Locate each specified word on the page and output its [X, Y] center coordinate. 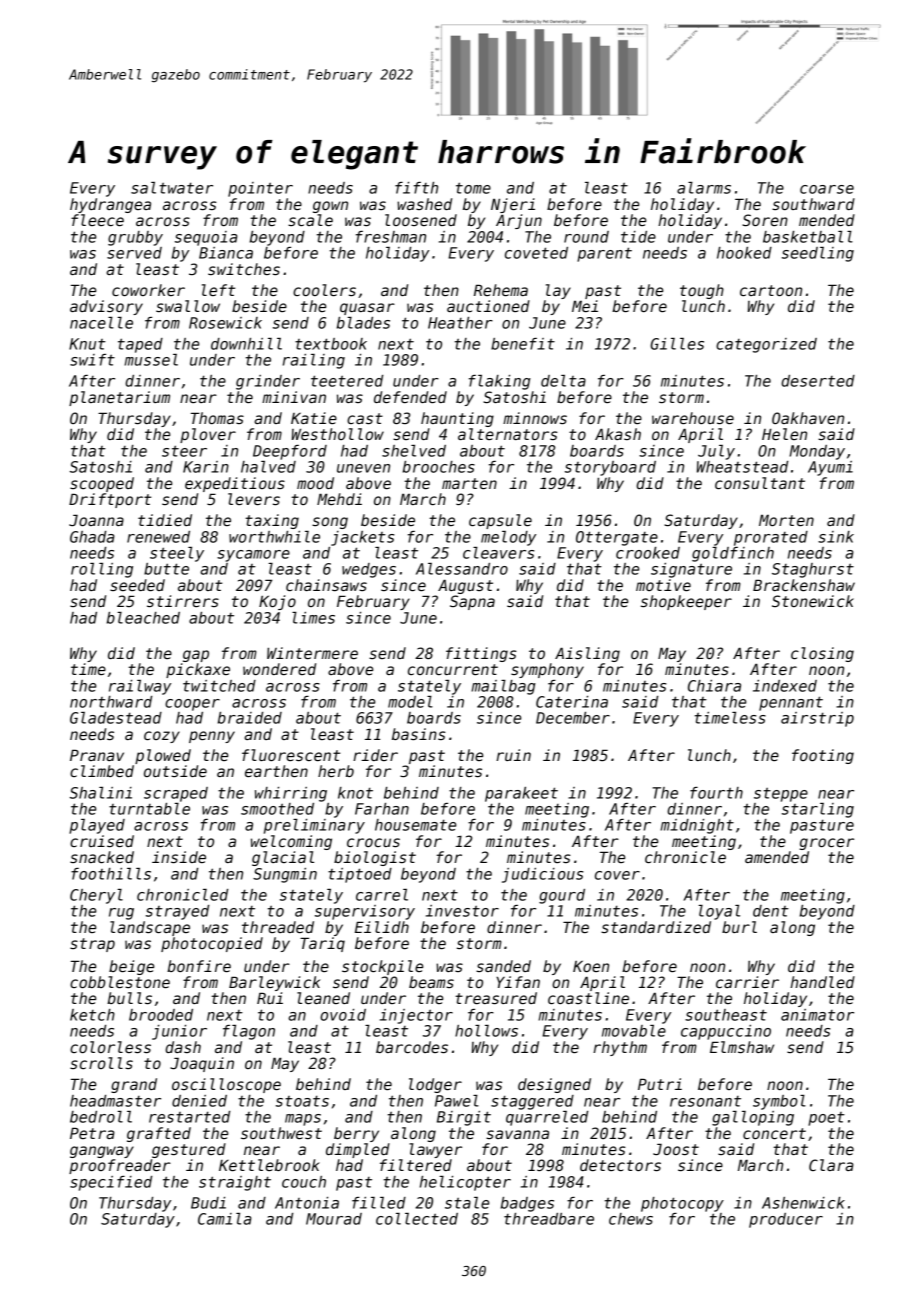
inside [179, 857]
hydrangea [110, 205]
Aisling [587, 654]
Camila [225, 1219]
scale [310, 220]
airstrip [817, 719]
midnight [697, 826]
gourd [562, 896]
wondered [279, 669]
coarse [827, 189]
